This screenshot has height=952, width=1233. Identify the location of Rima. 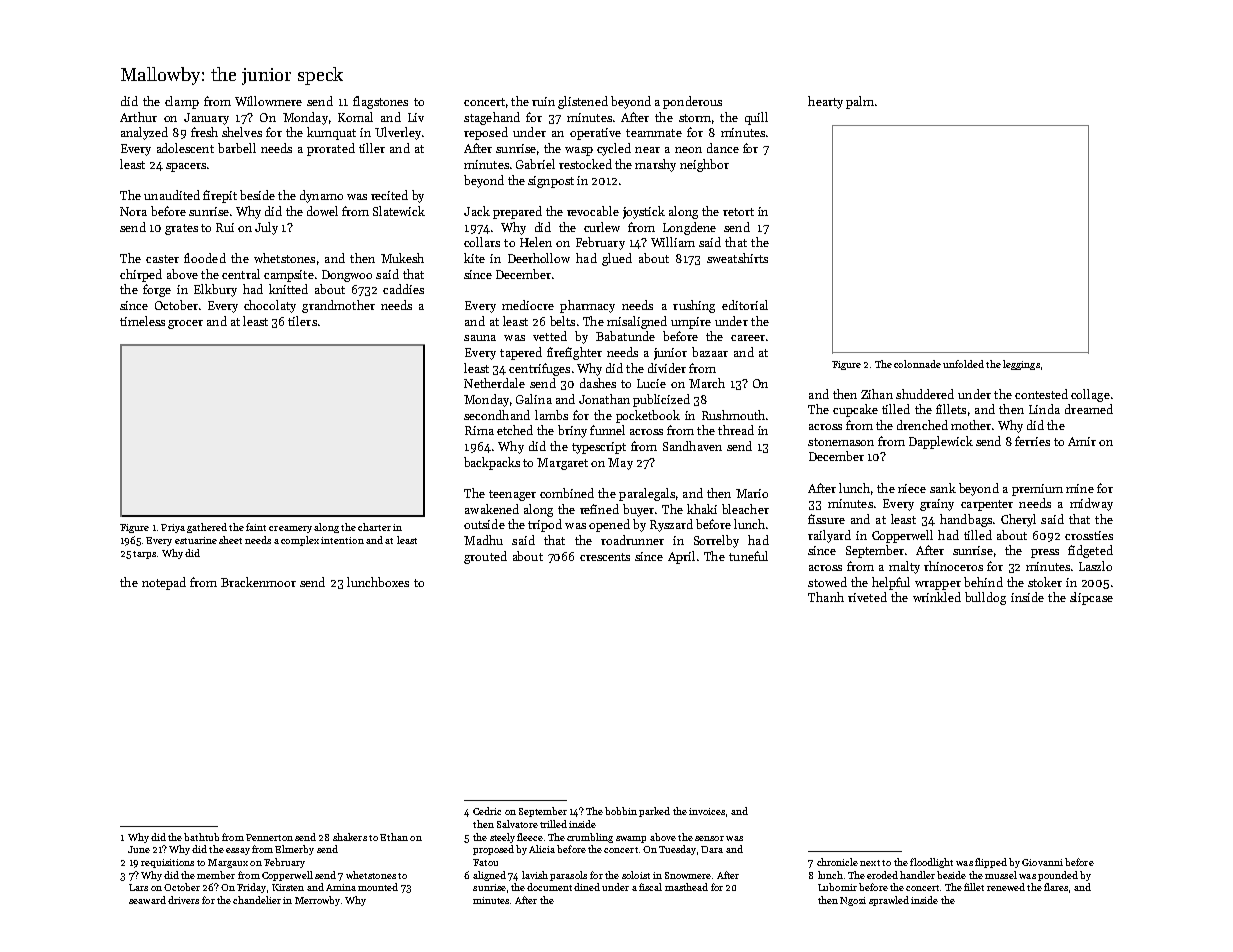
(479, 430).
